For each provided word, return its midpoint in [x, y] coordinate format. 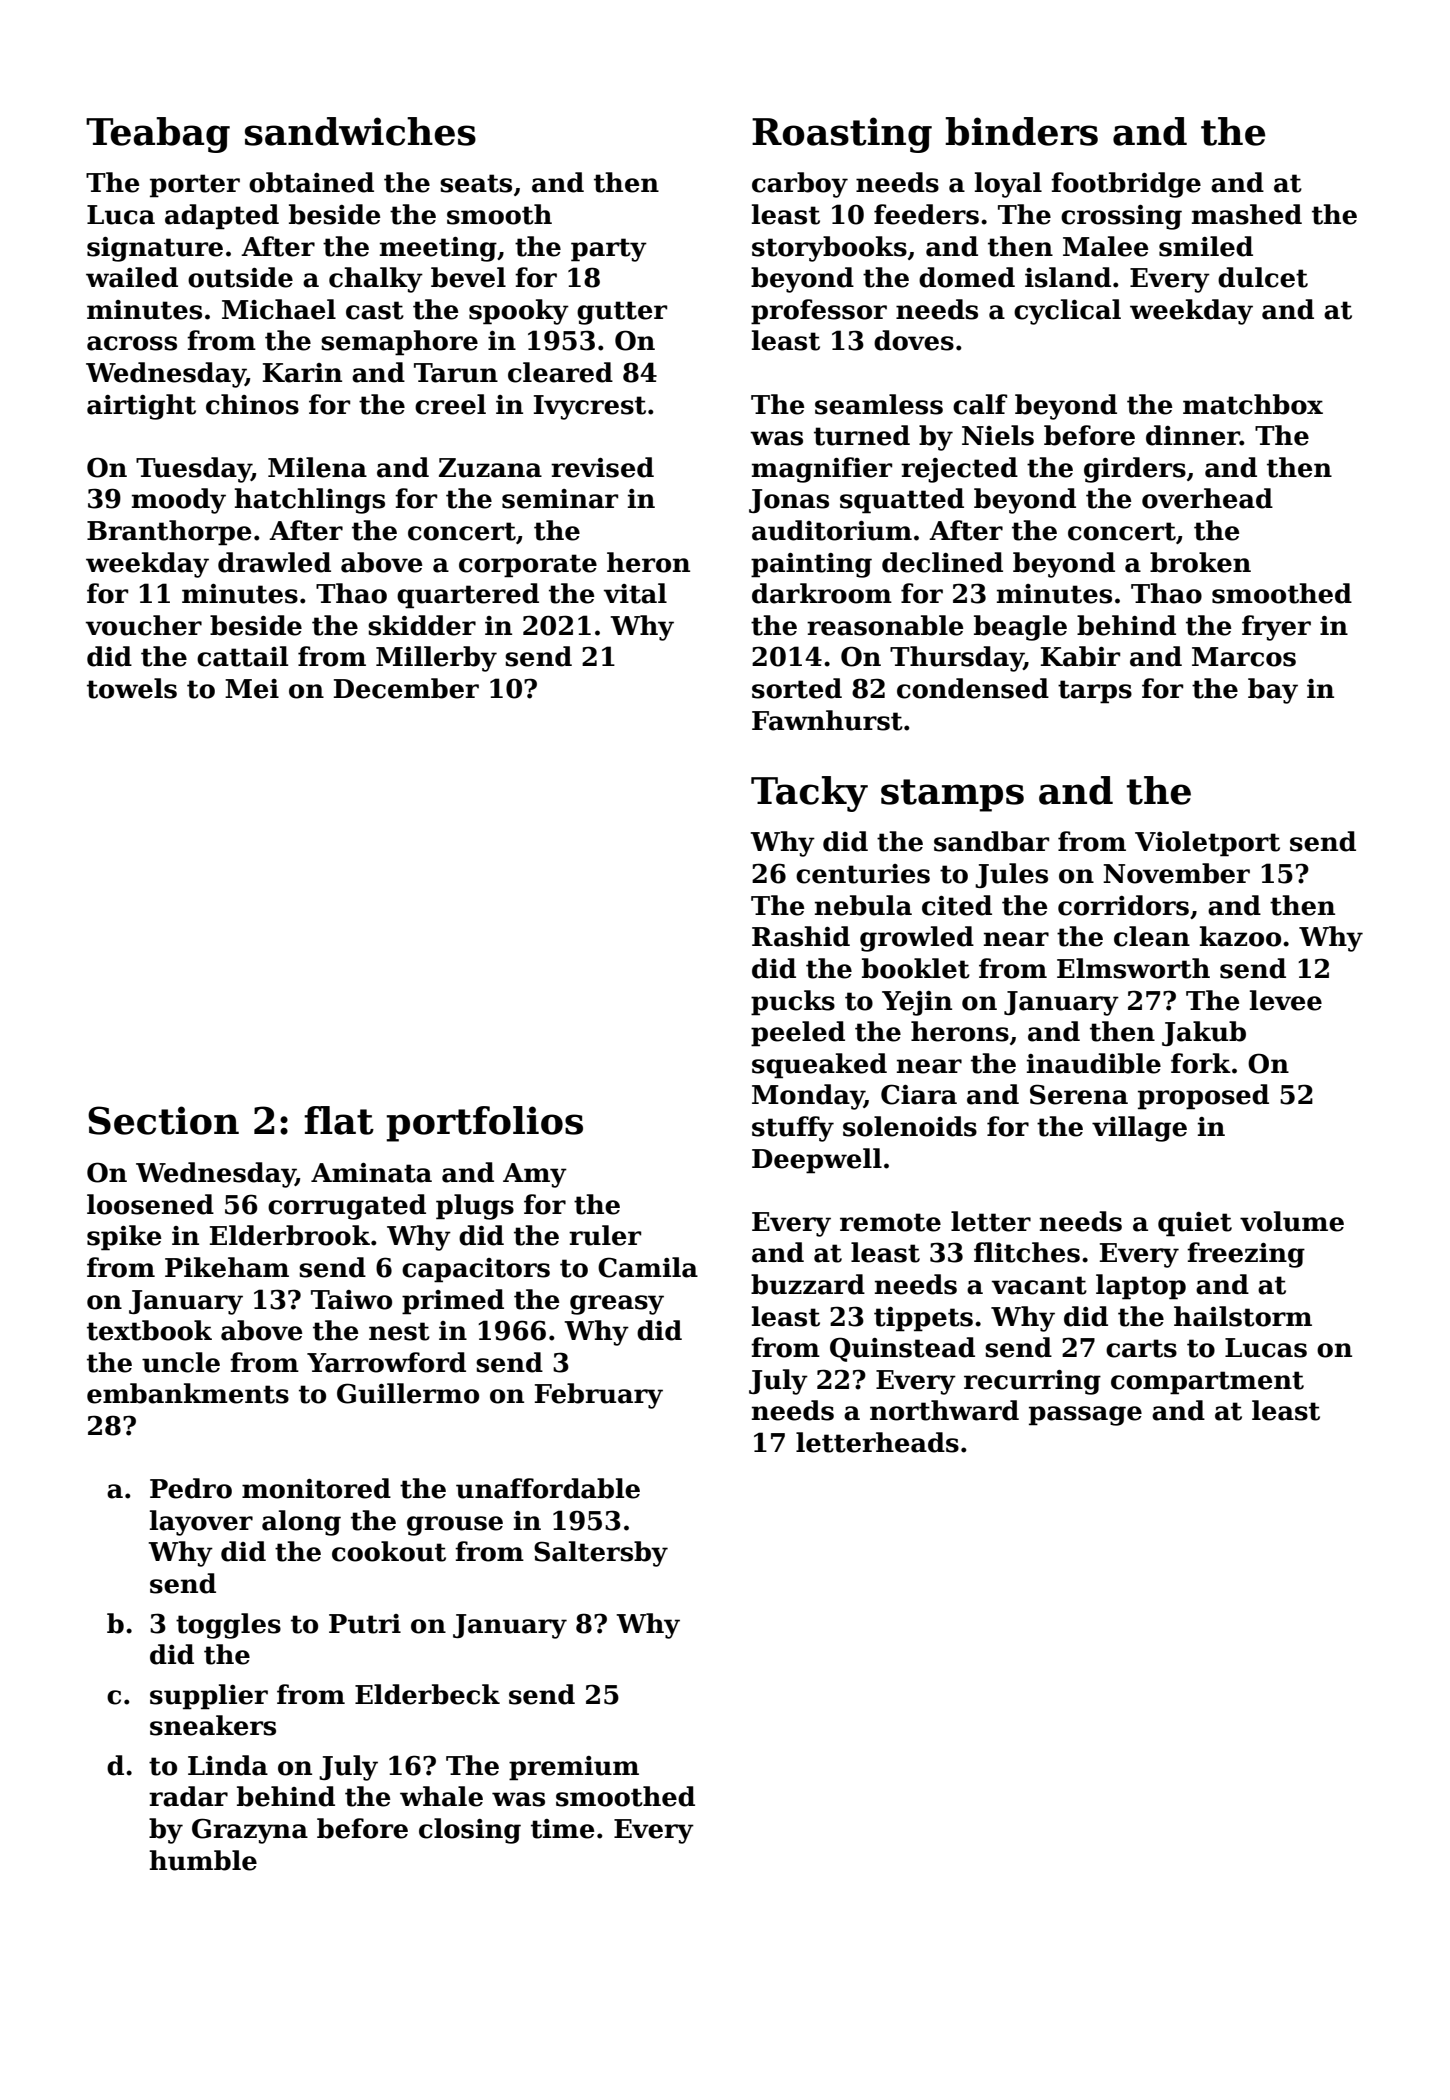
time [563, 1829]
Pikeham [227, 1267]
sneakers [213, 1725]
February [599, 1396]
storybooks [829, 249]
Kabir [1080, 656]
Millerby [436, 659]
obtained [311, 182]
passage [1085, 1416]
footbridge [1126, 185]
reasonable [885, 625]
